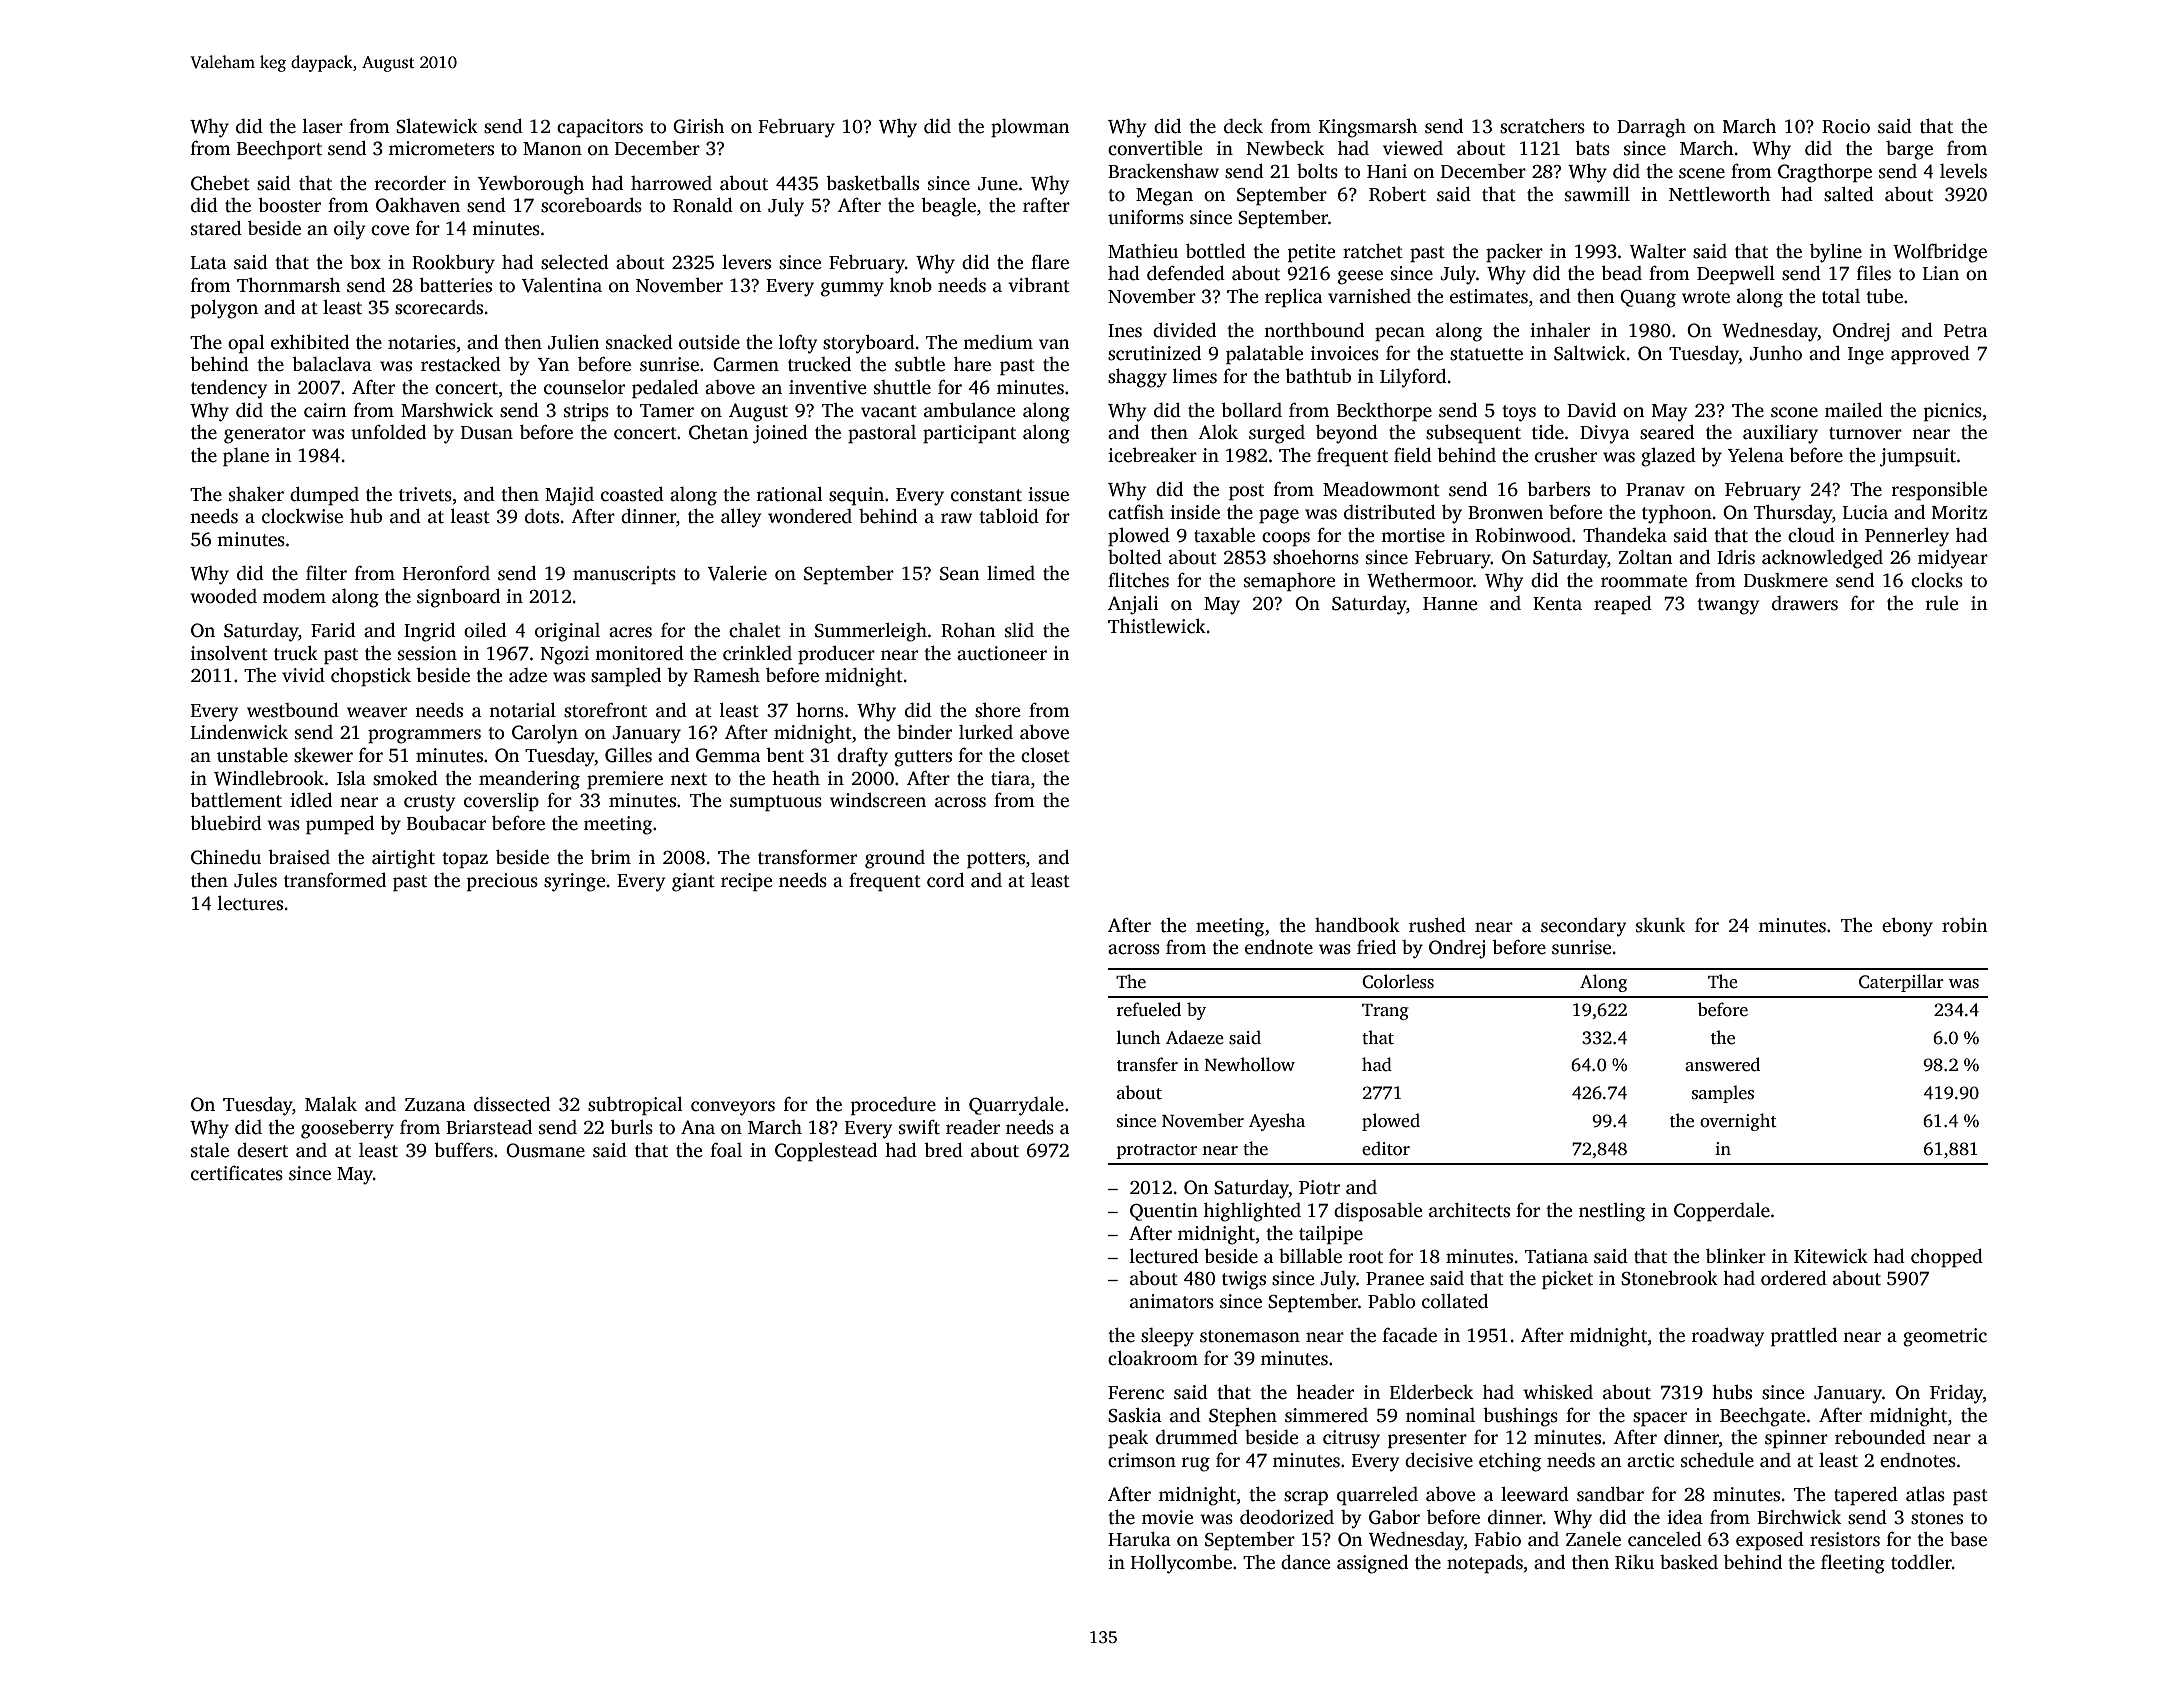 The image size is (2178, 1683). What do you see at coordinates (698, 126) in the page?
I see `Girish` at bounding box center [698, 126].
